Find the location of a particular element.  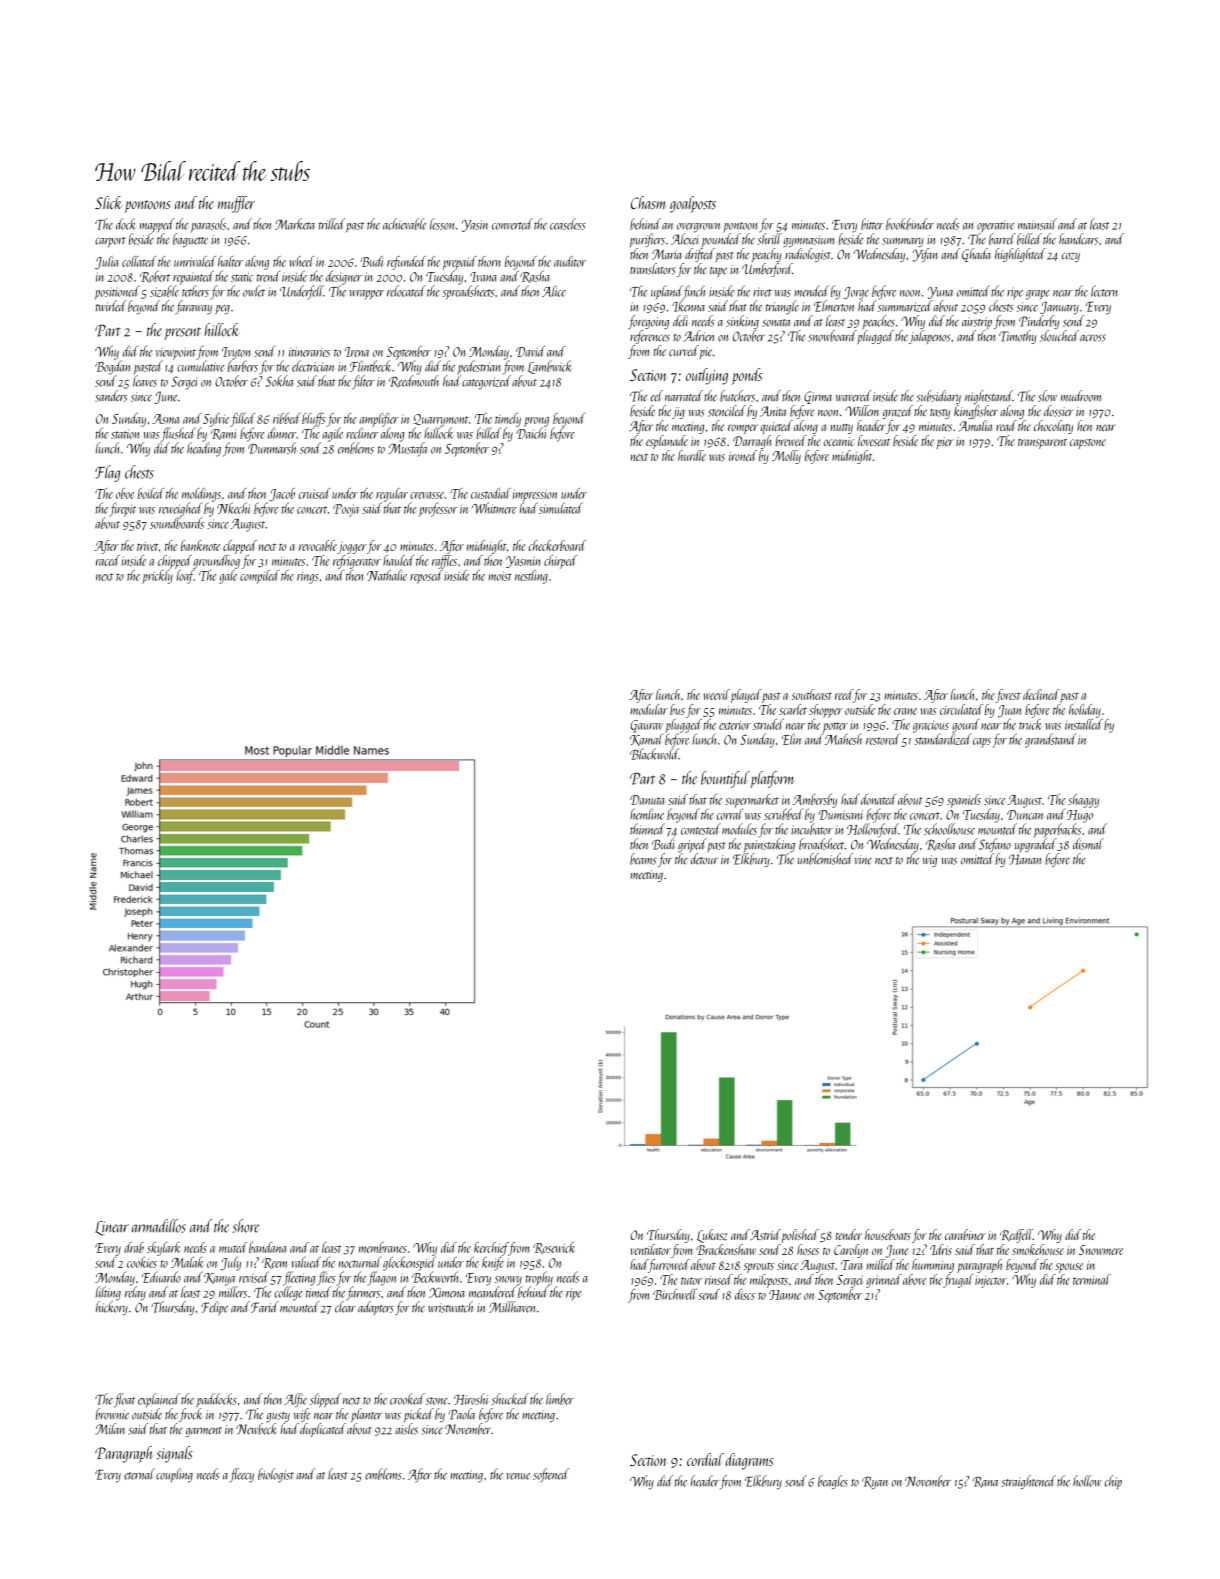

straightened is located at coordinates (1029, 1482).
